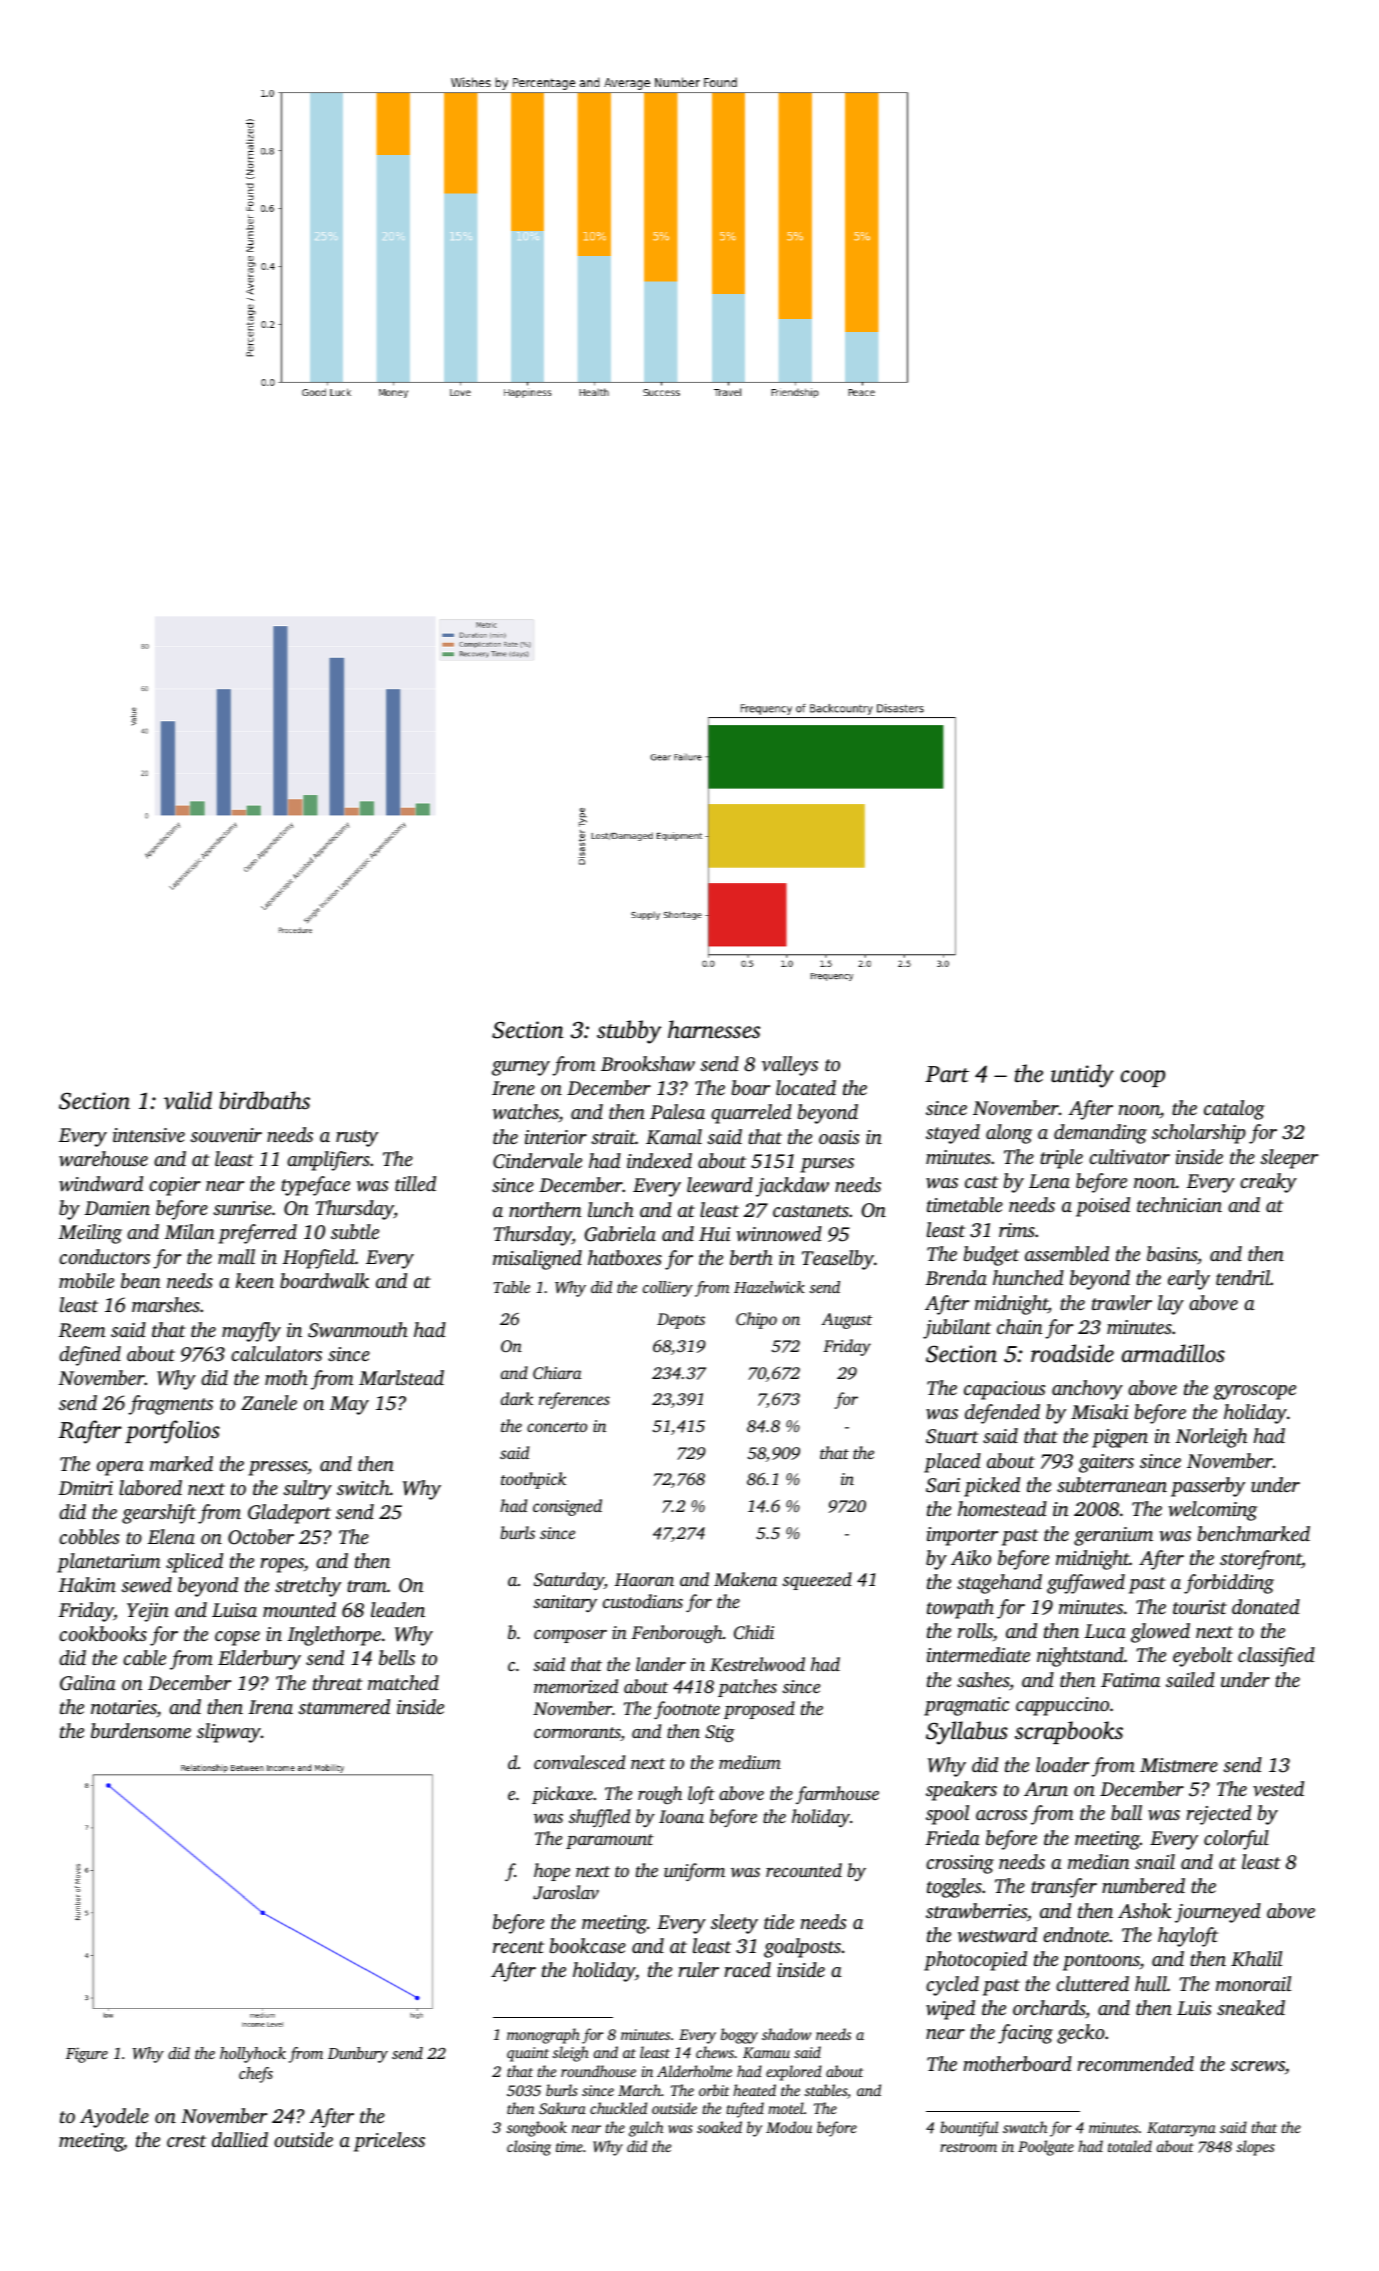 This page has height=2271, width=1379. Describe the element at coordinates (1082, 1076) in the page. I see `untidy` at that location.
